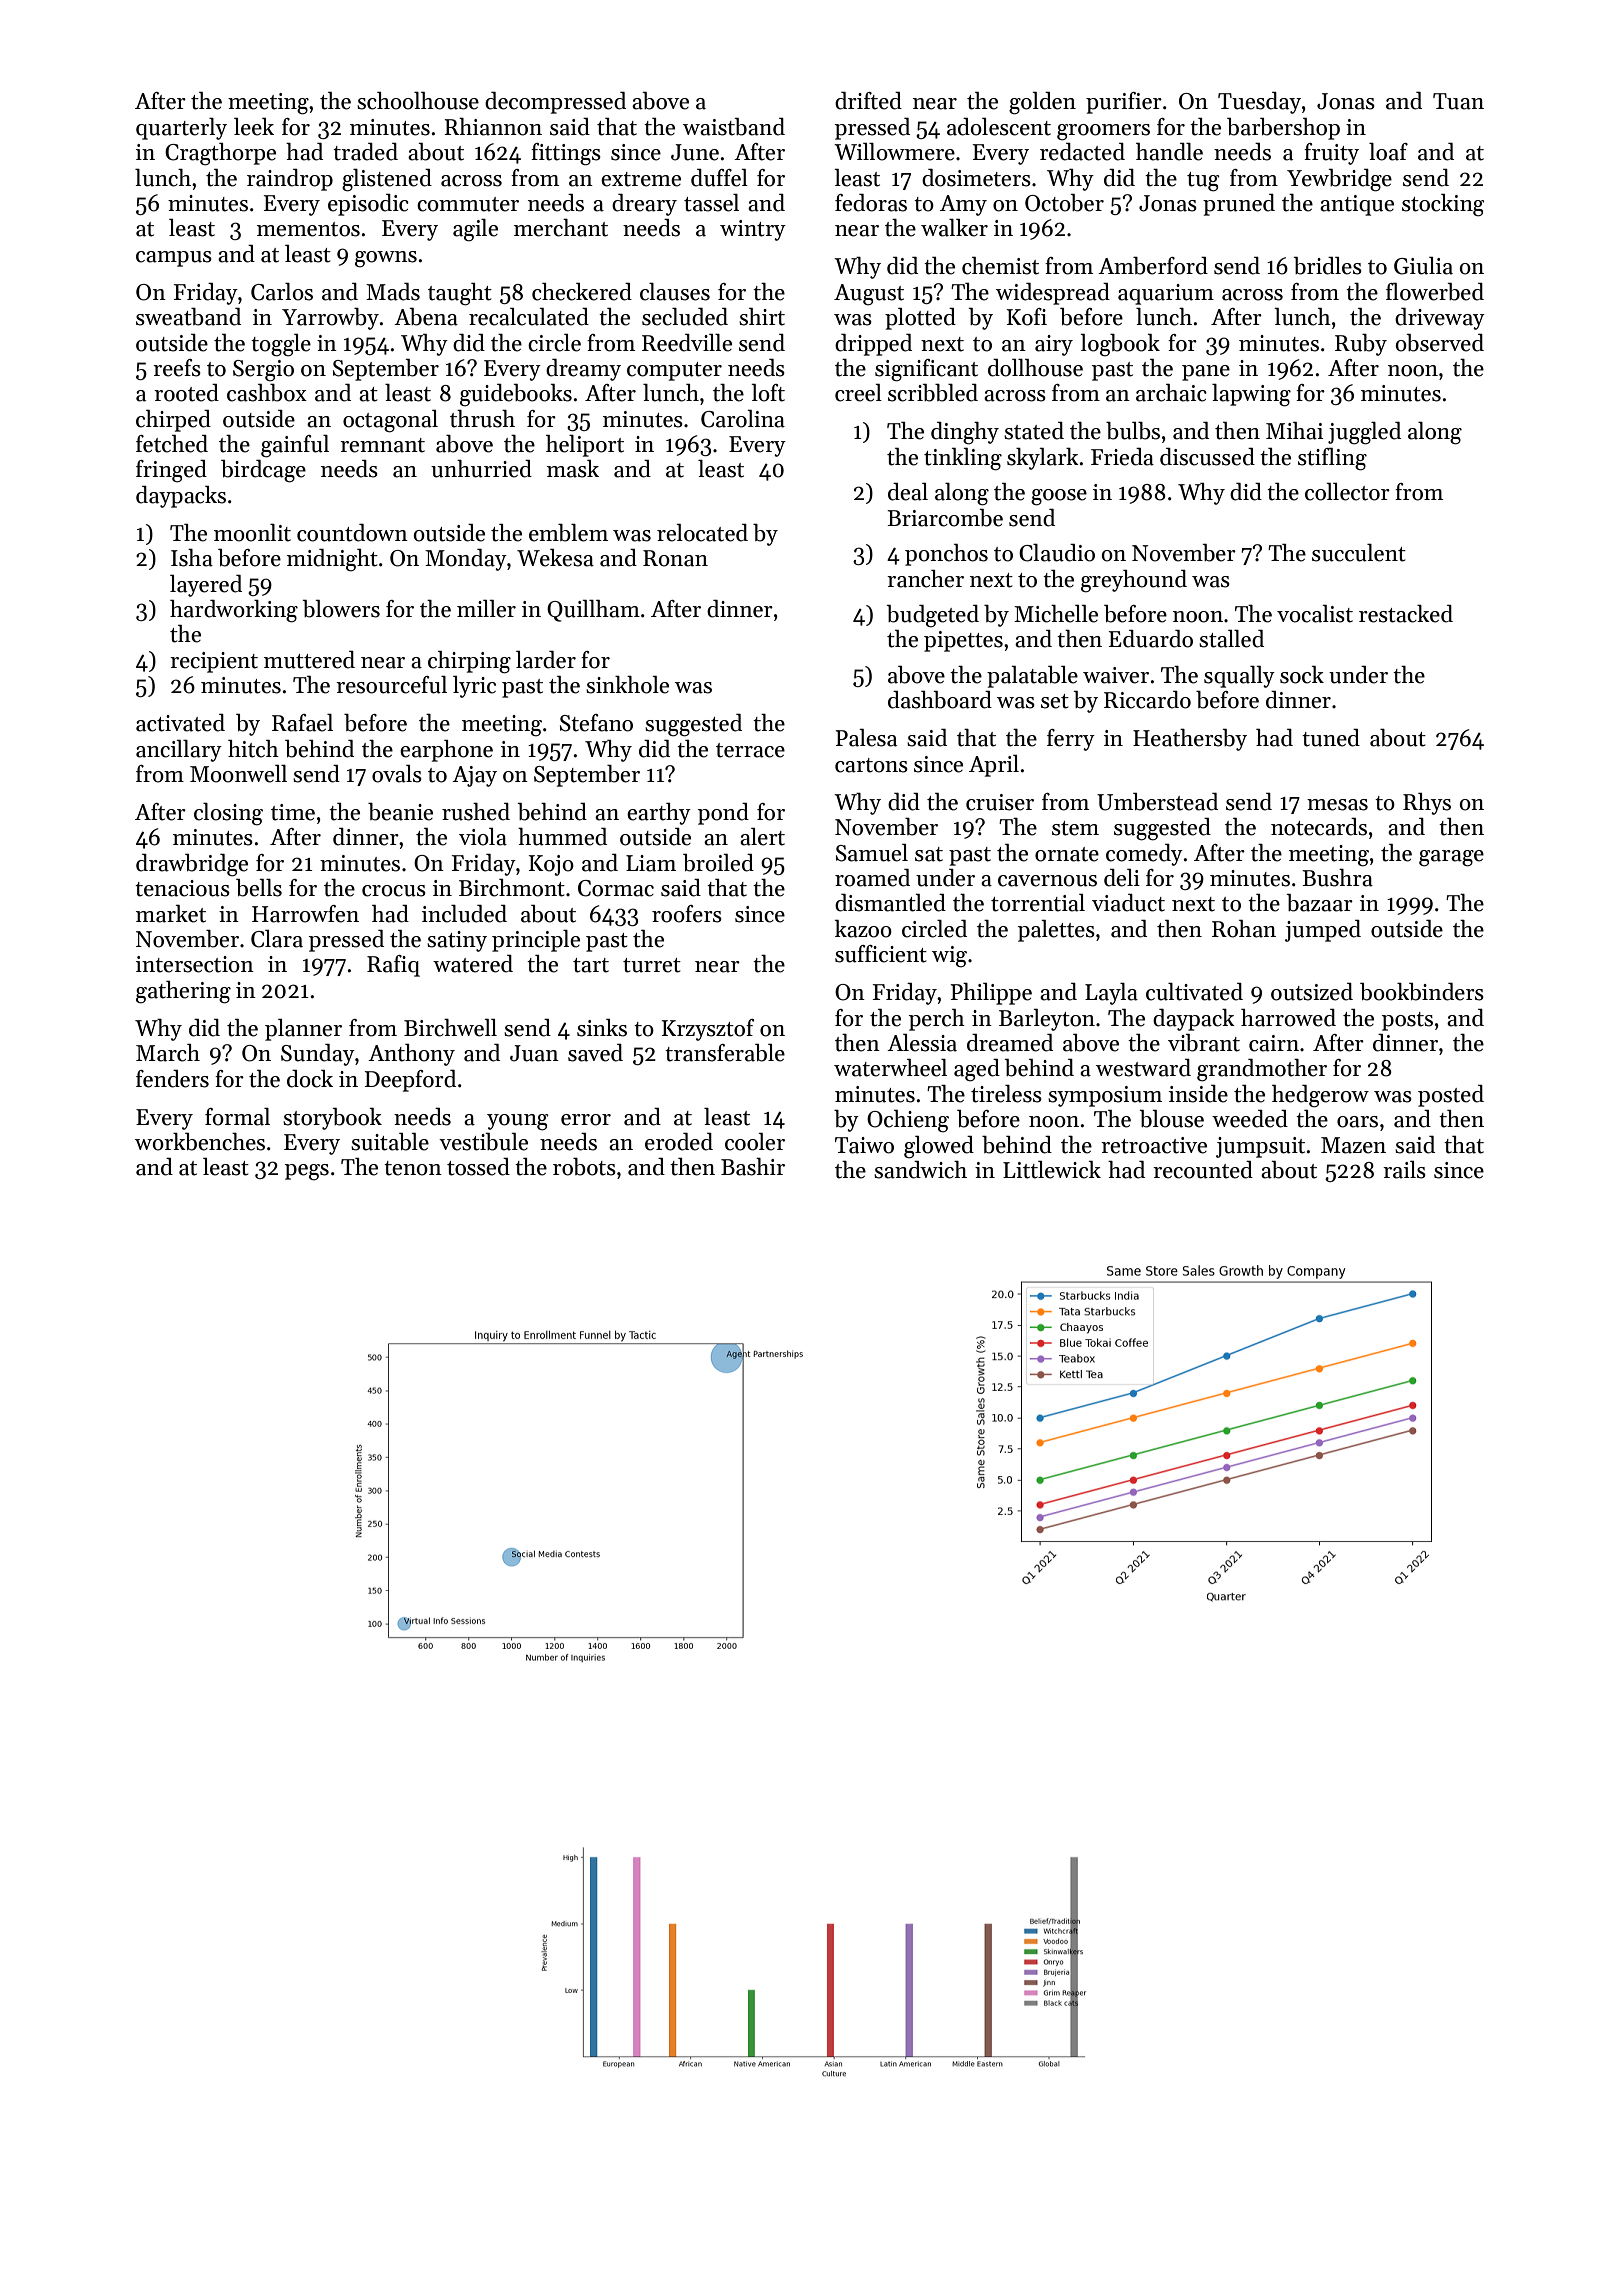 This document has width=1620, height=2292. Describe the element at coordinates (478, 1167) in the document. I see `tossed` at that location.
